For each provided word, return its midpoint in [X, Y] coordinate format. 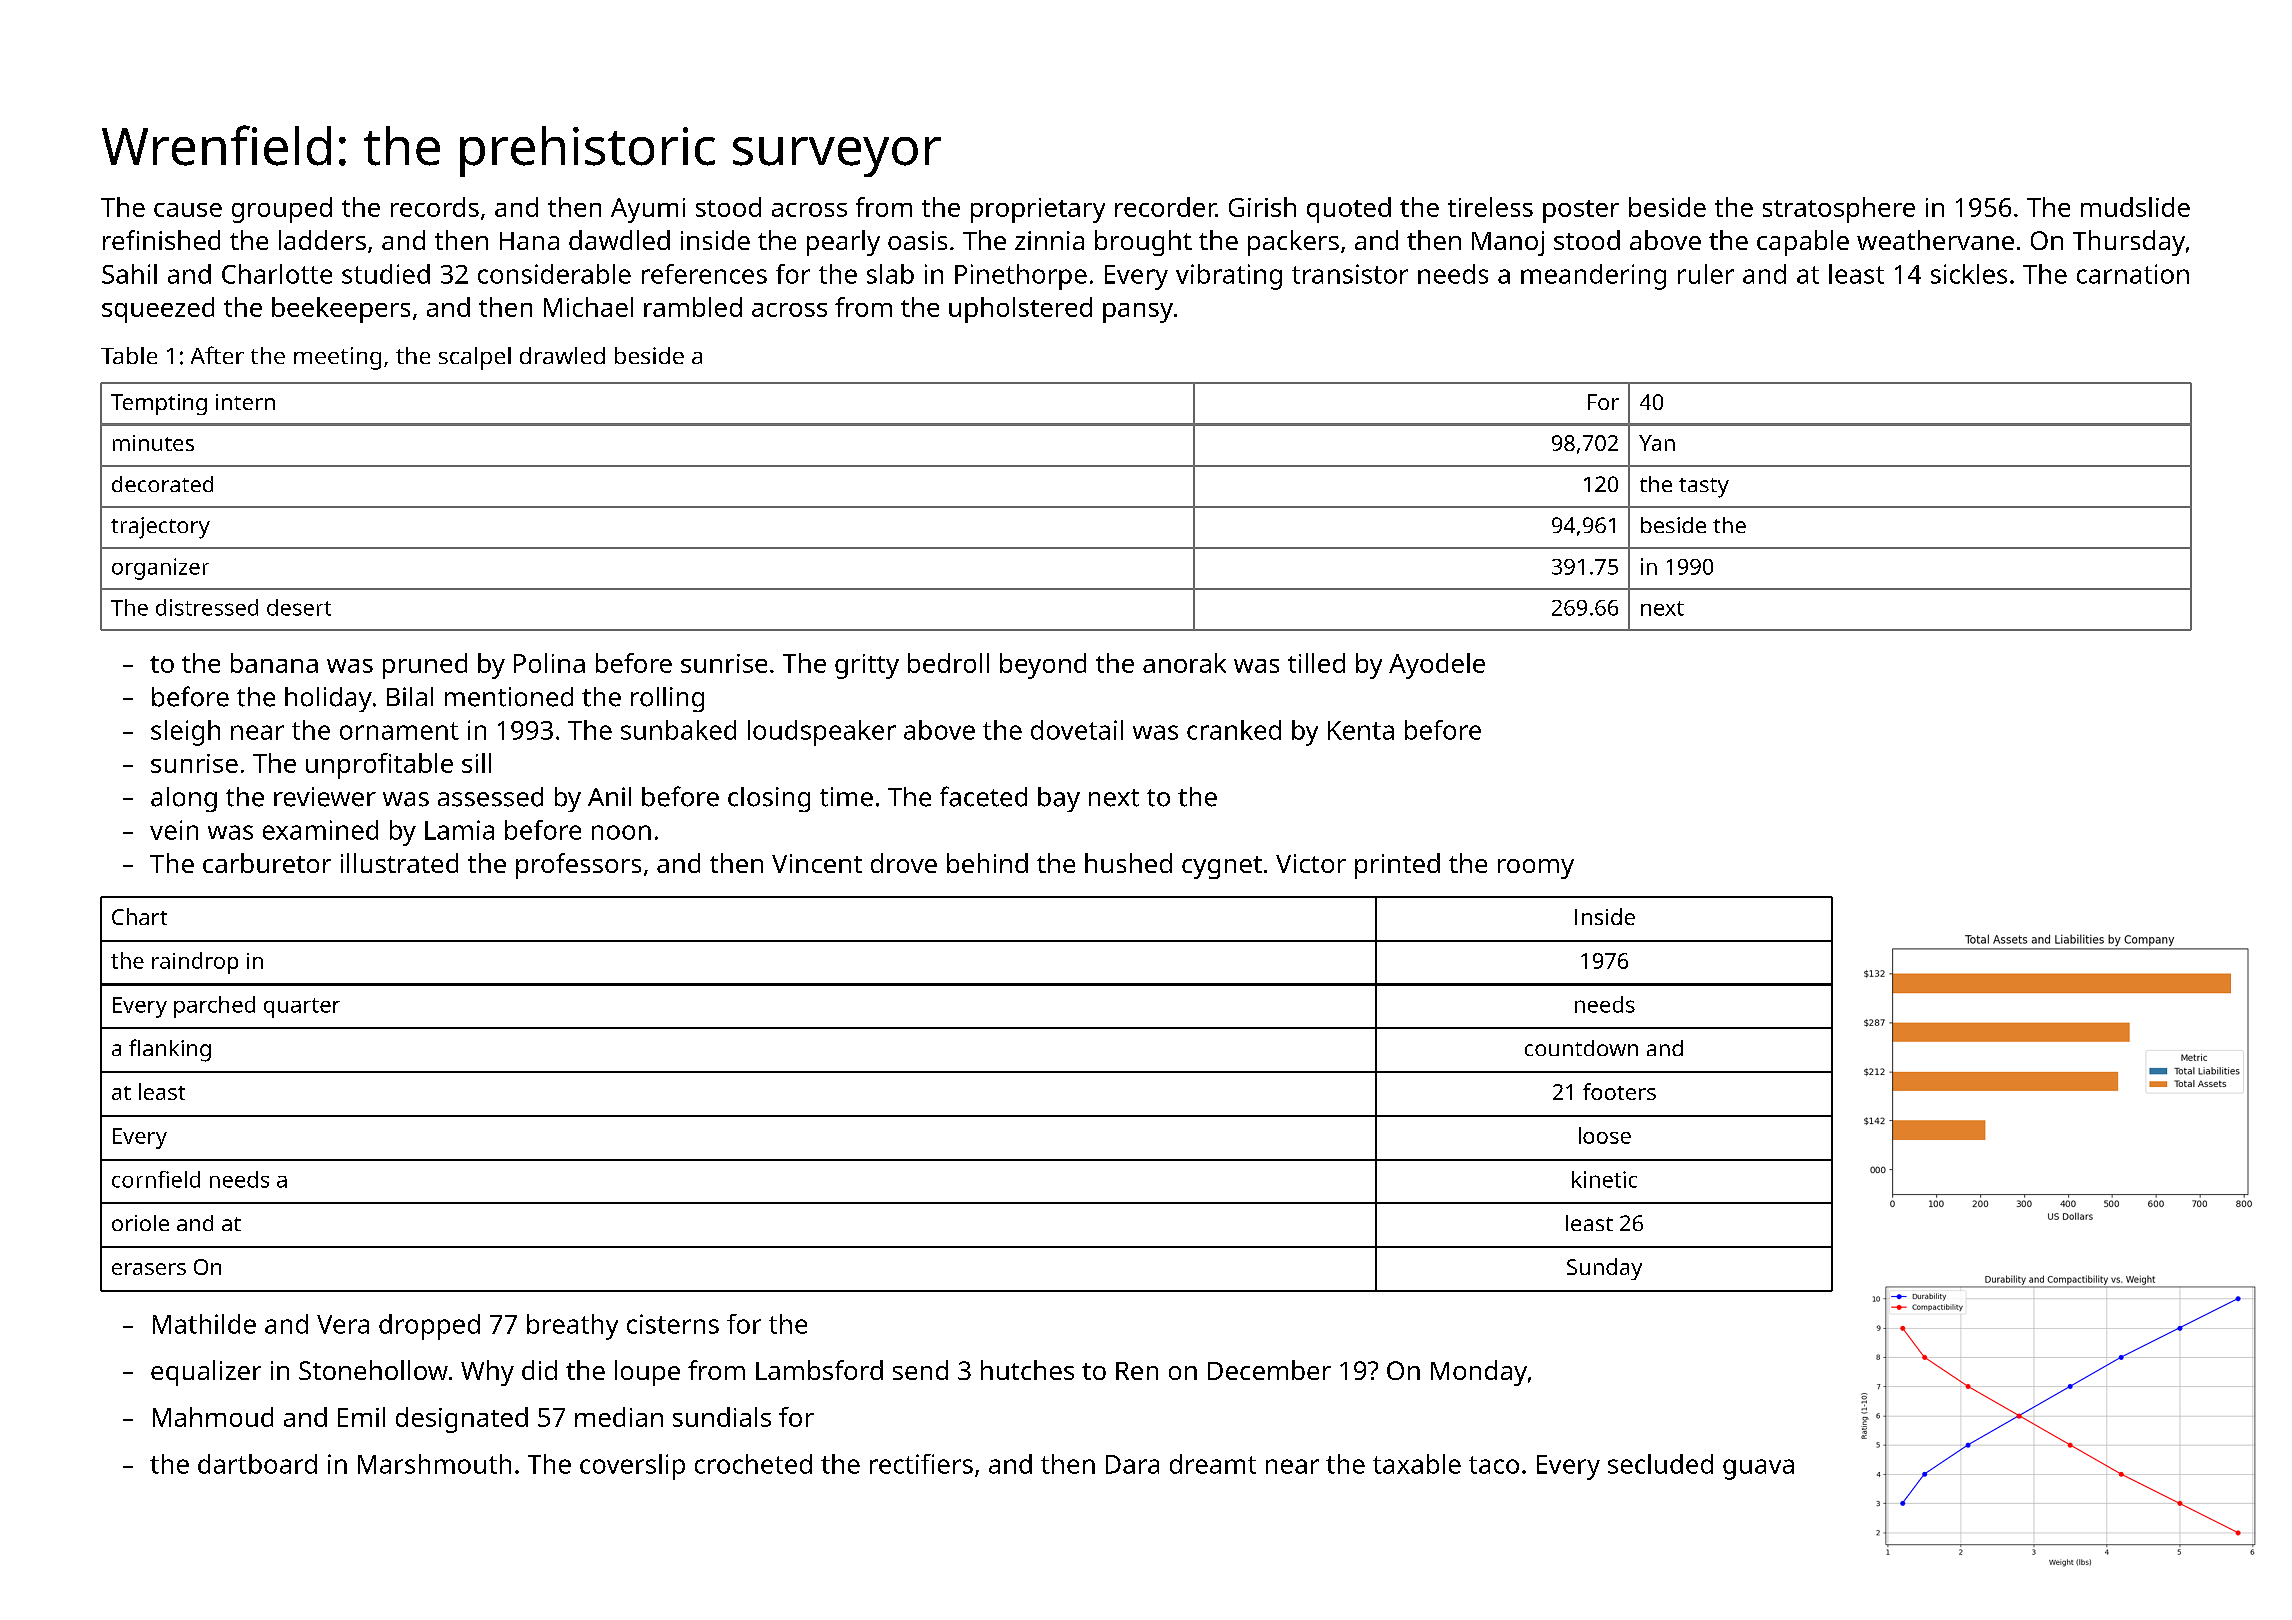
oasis [917, 240]
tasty [1704, 488]
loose [1605, 1135]
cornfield [156, 1179]
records [435, 207]
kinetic [1604, 1179]
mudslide [2135, 207]
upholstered [1020, 310]
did [539, 1370]
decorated [162, 484]
